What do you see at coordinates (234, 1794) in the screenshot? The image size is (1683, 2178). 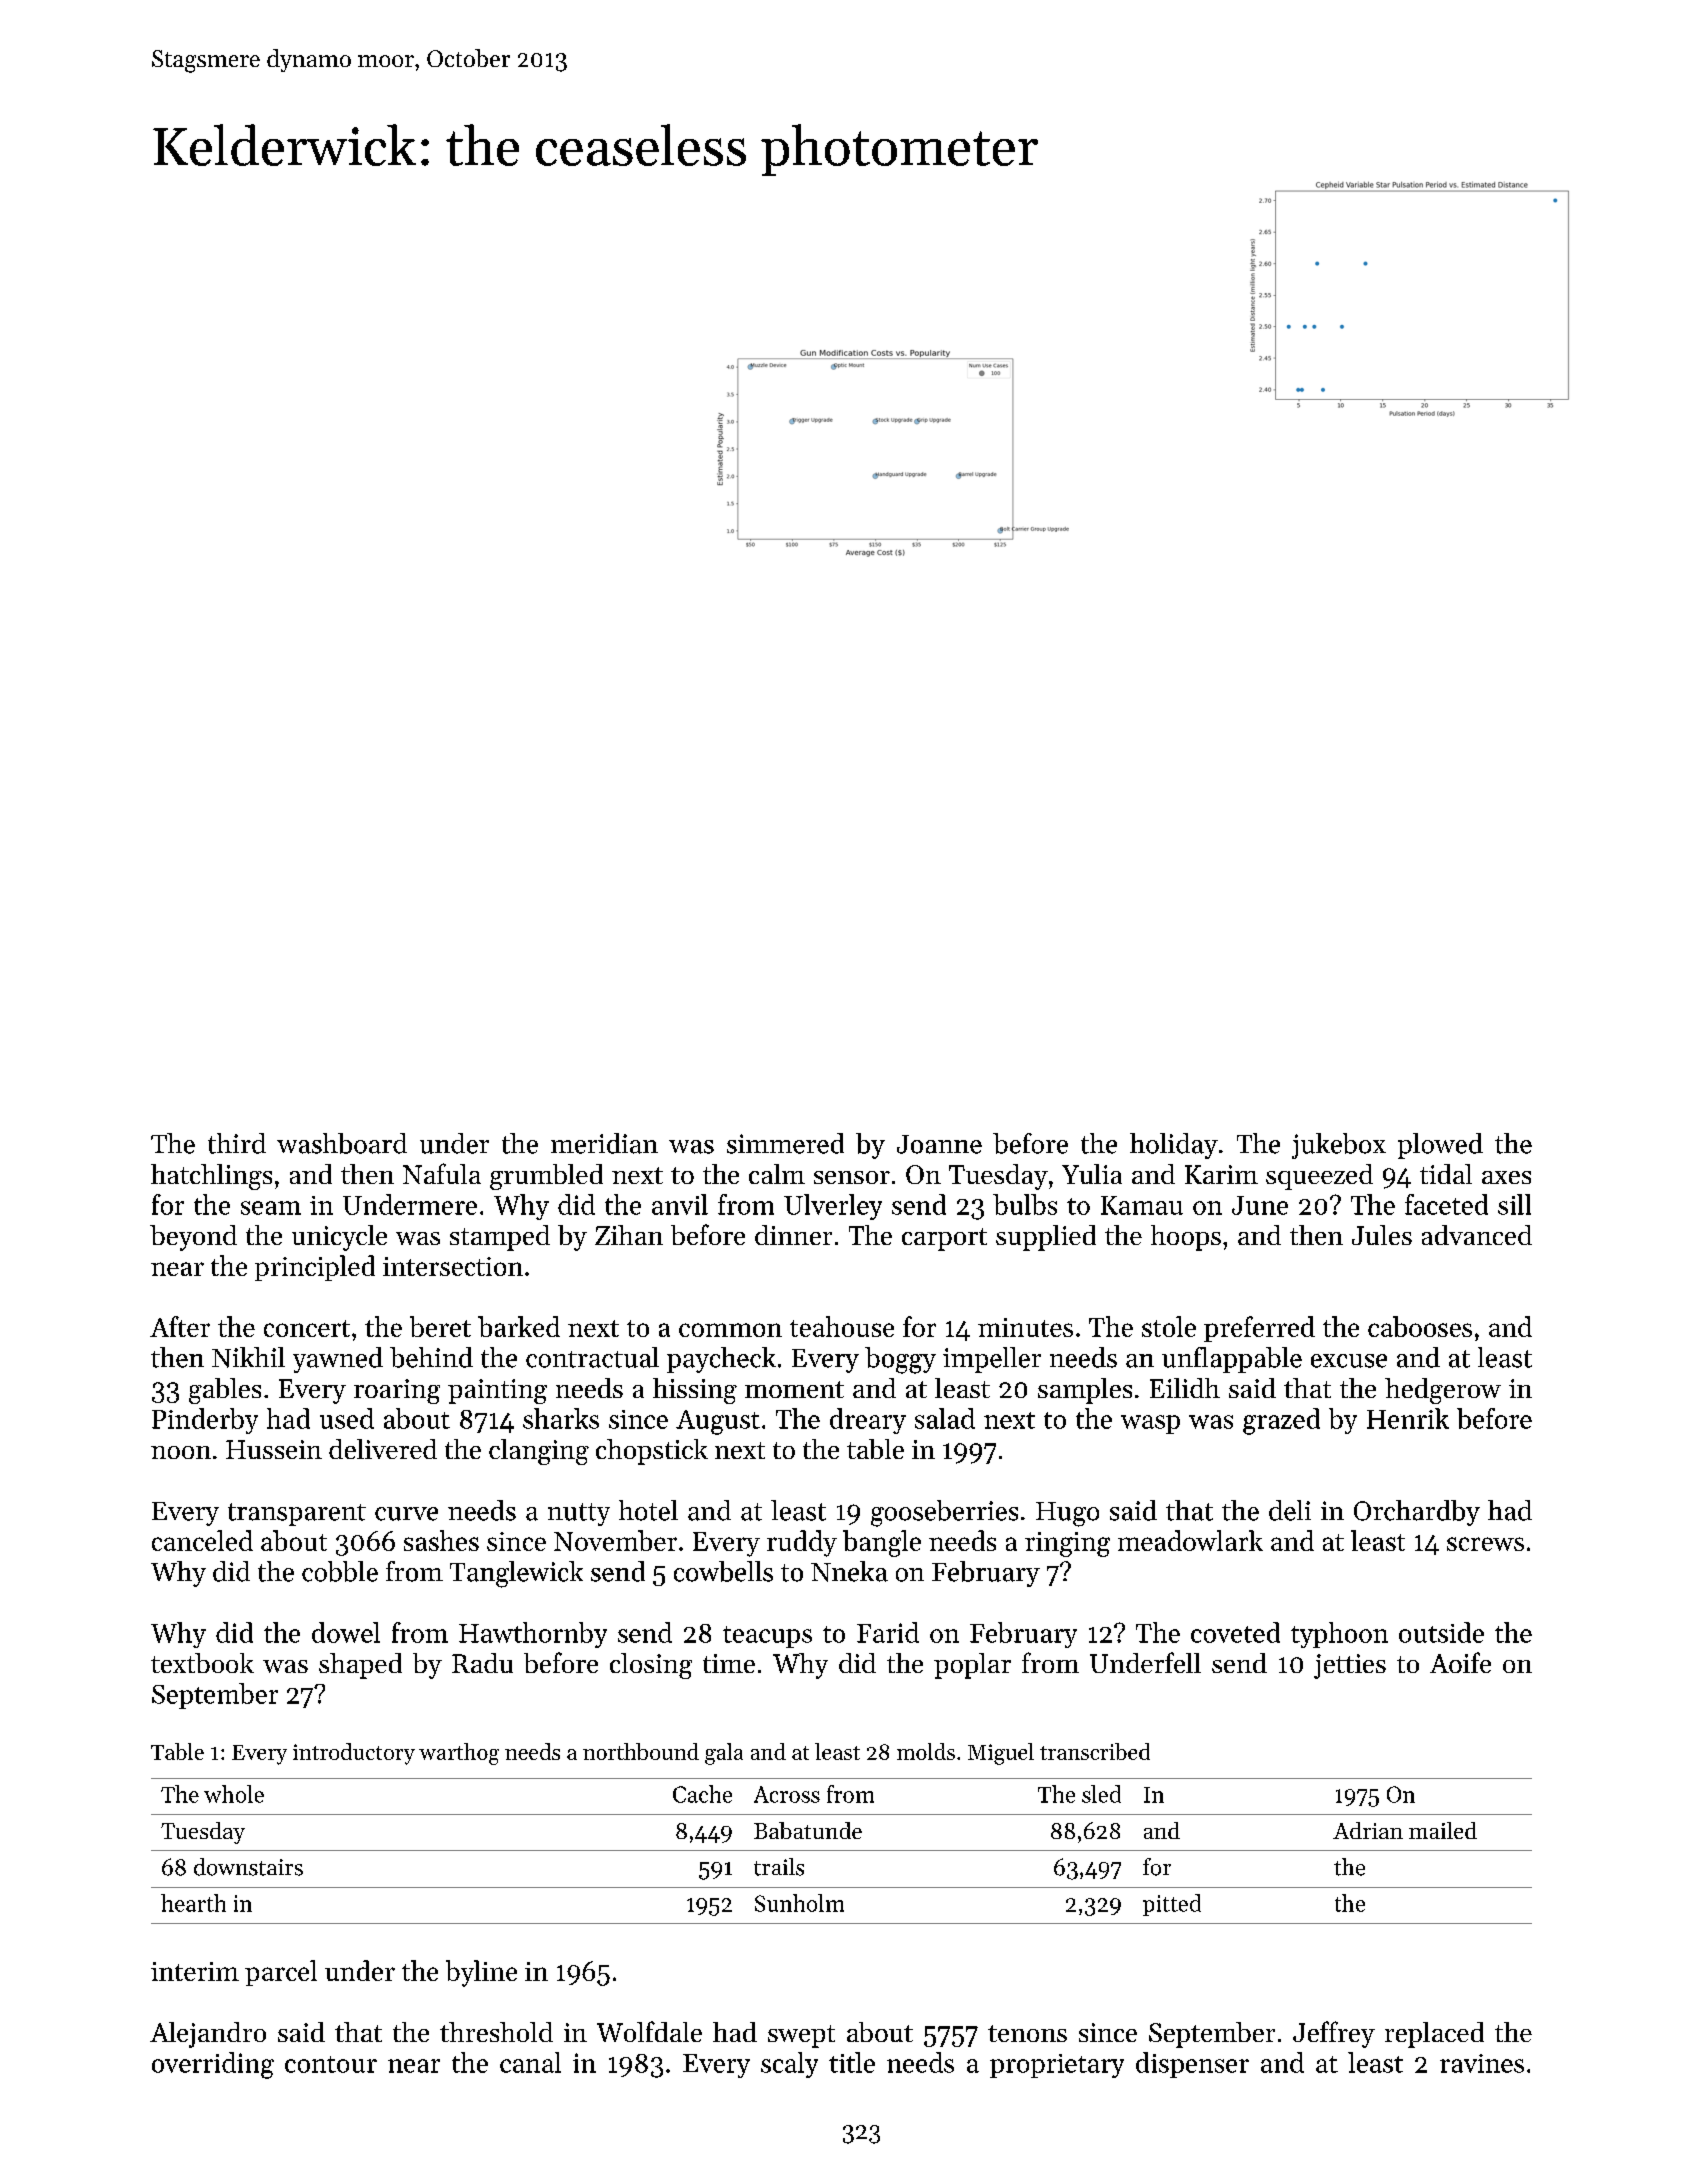 I see `whole` at bounding box center [234, 1794].
